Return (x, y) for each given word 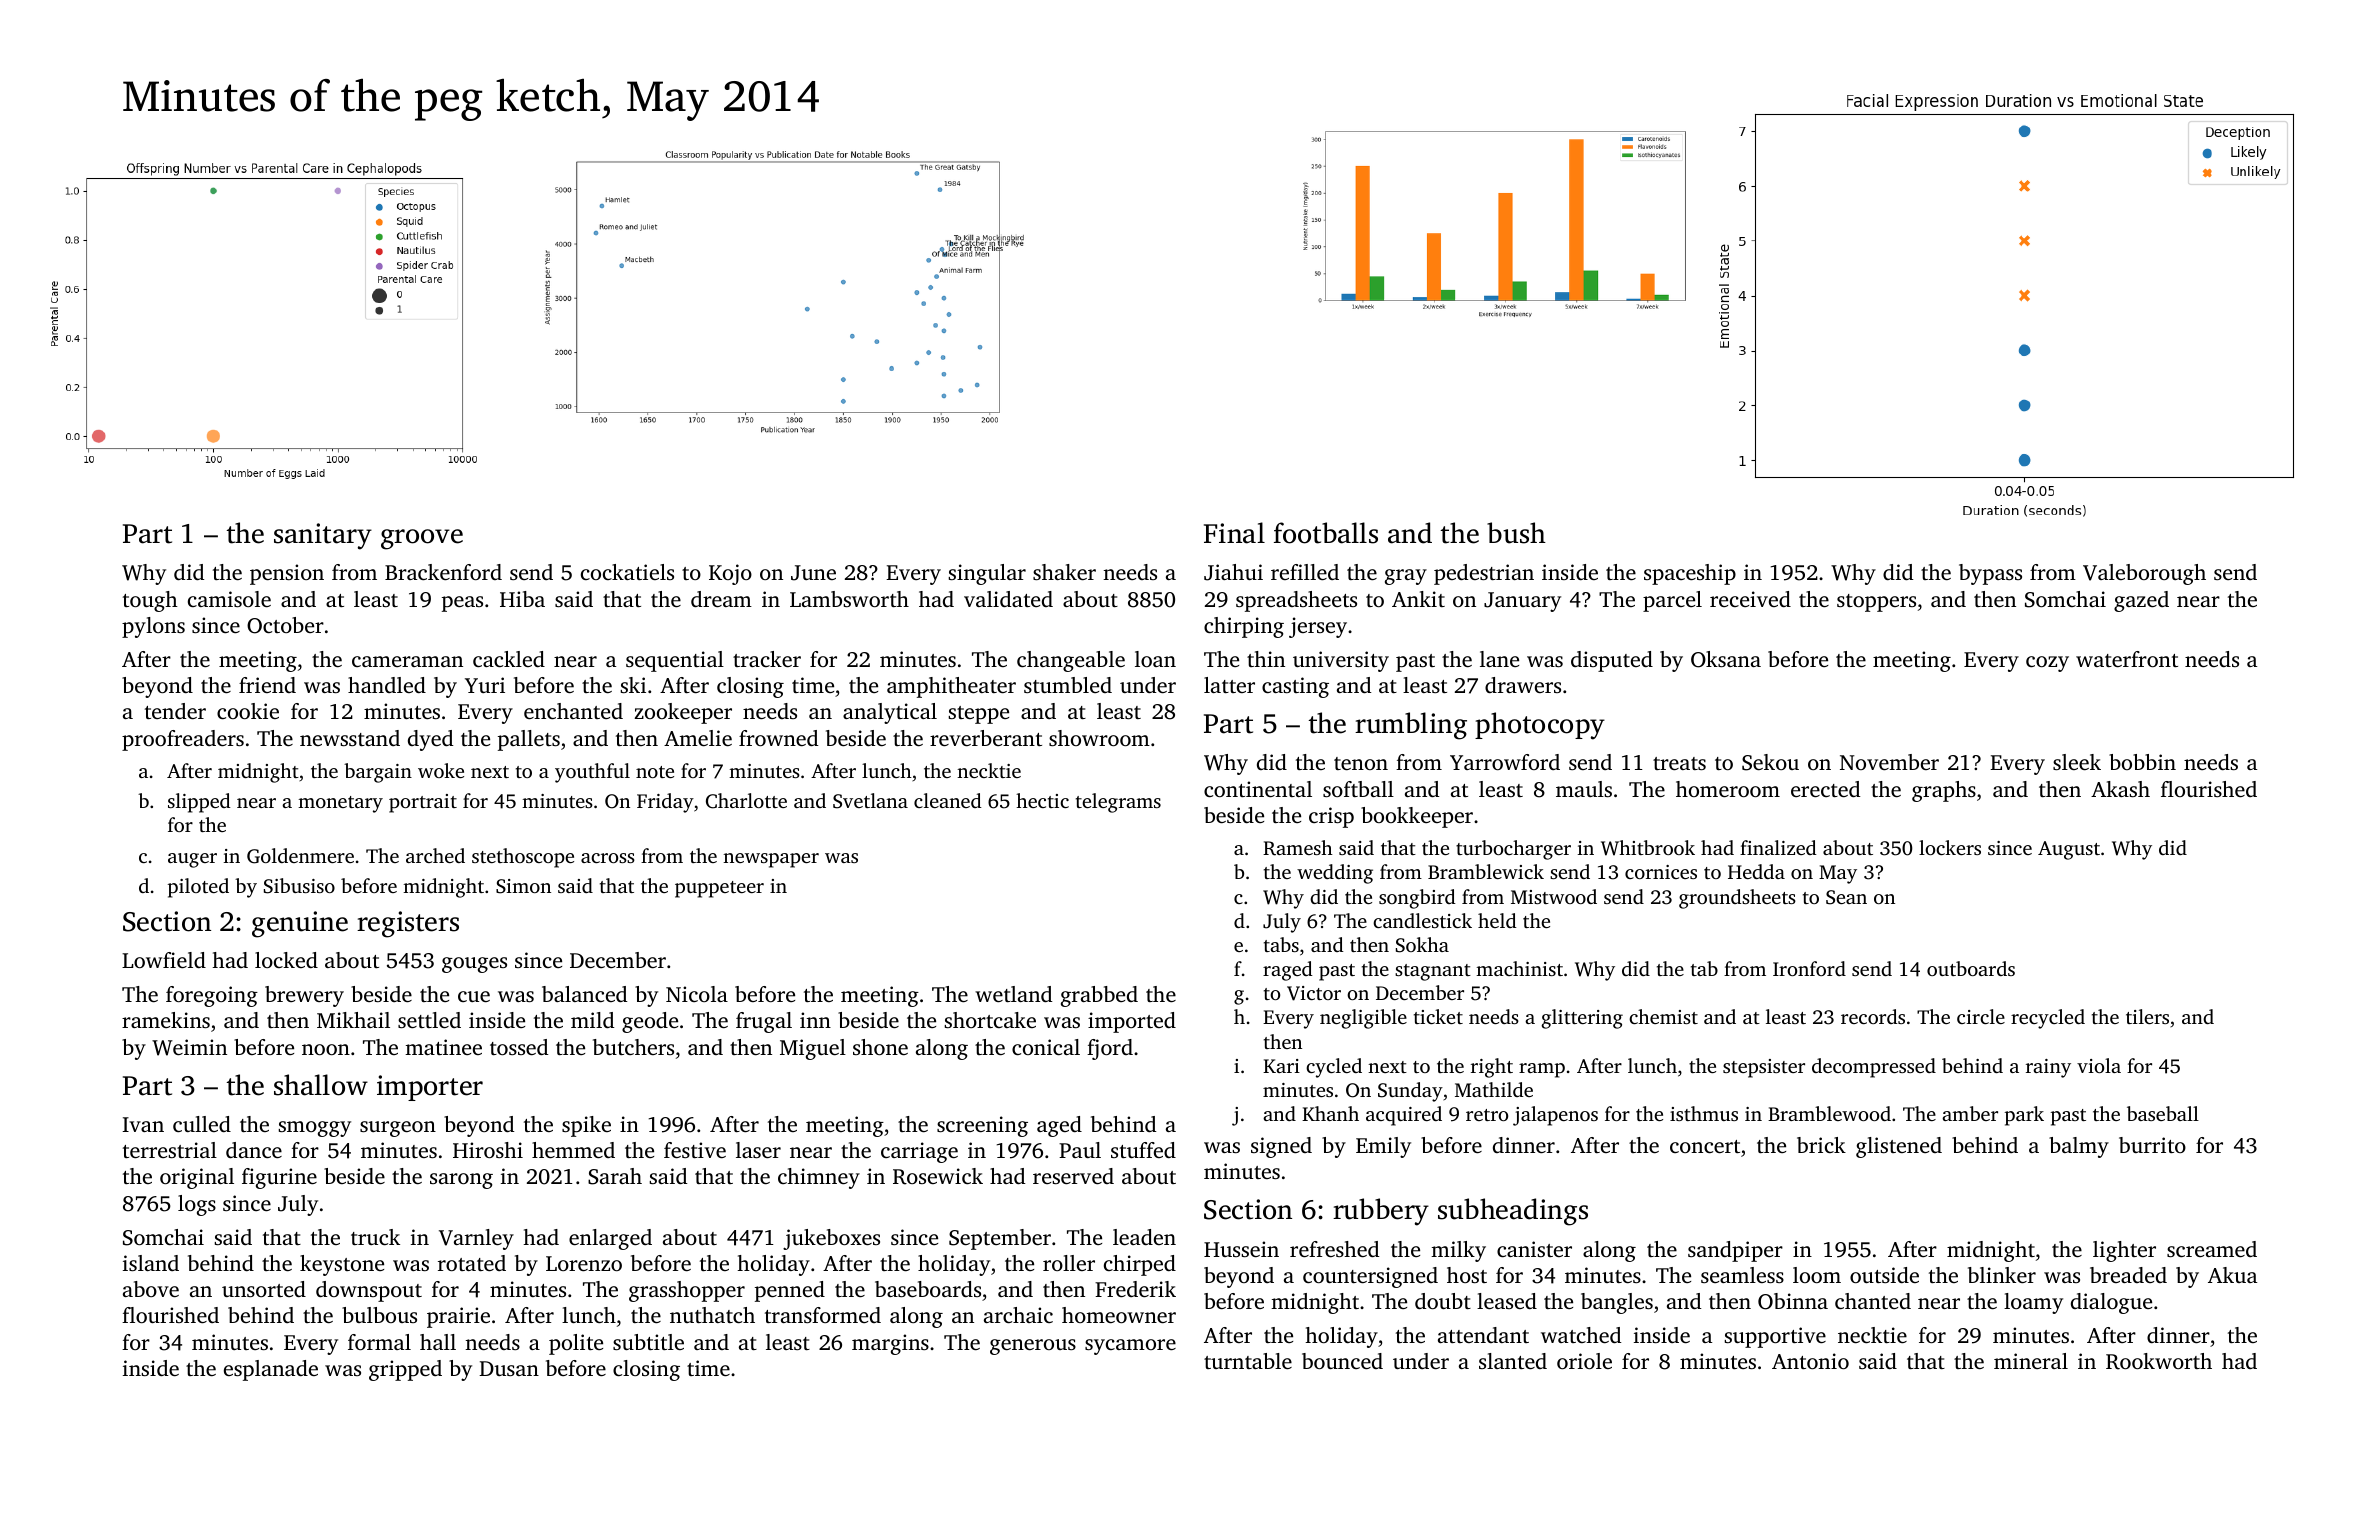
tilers (2147, 1016)
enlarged (610, 1239)
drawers (1523, 685)
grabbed (1099, 996)
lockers (1950, 847)
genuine (300, 924)
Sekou (1770, 762)
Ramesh (1298, 848)
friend (267, 685)
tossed (519, 1047)
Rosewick (938, 1176)
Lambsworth (849, 599)
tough (150, 601)
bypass (1990, 574)
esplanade (271, 1370)
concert (1705, 1146)
